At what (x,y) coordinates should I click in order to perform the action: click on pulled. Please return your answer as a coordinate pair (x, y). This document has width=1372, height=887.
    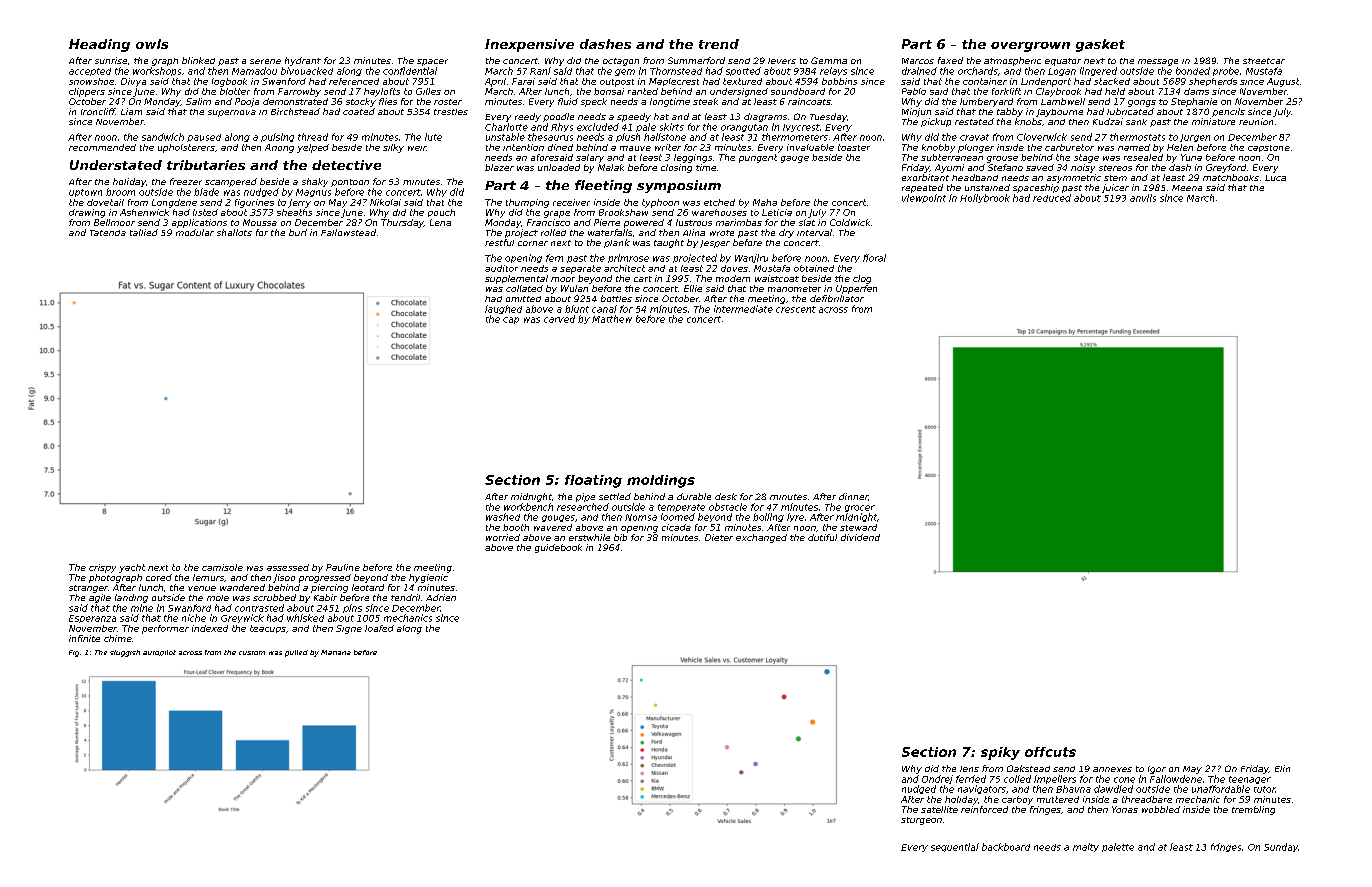
    Looking at the image, I should click on (296, 653).
